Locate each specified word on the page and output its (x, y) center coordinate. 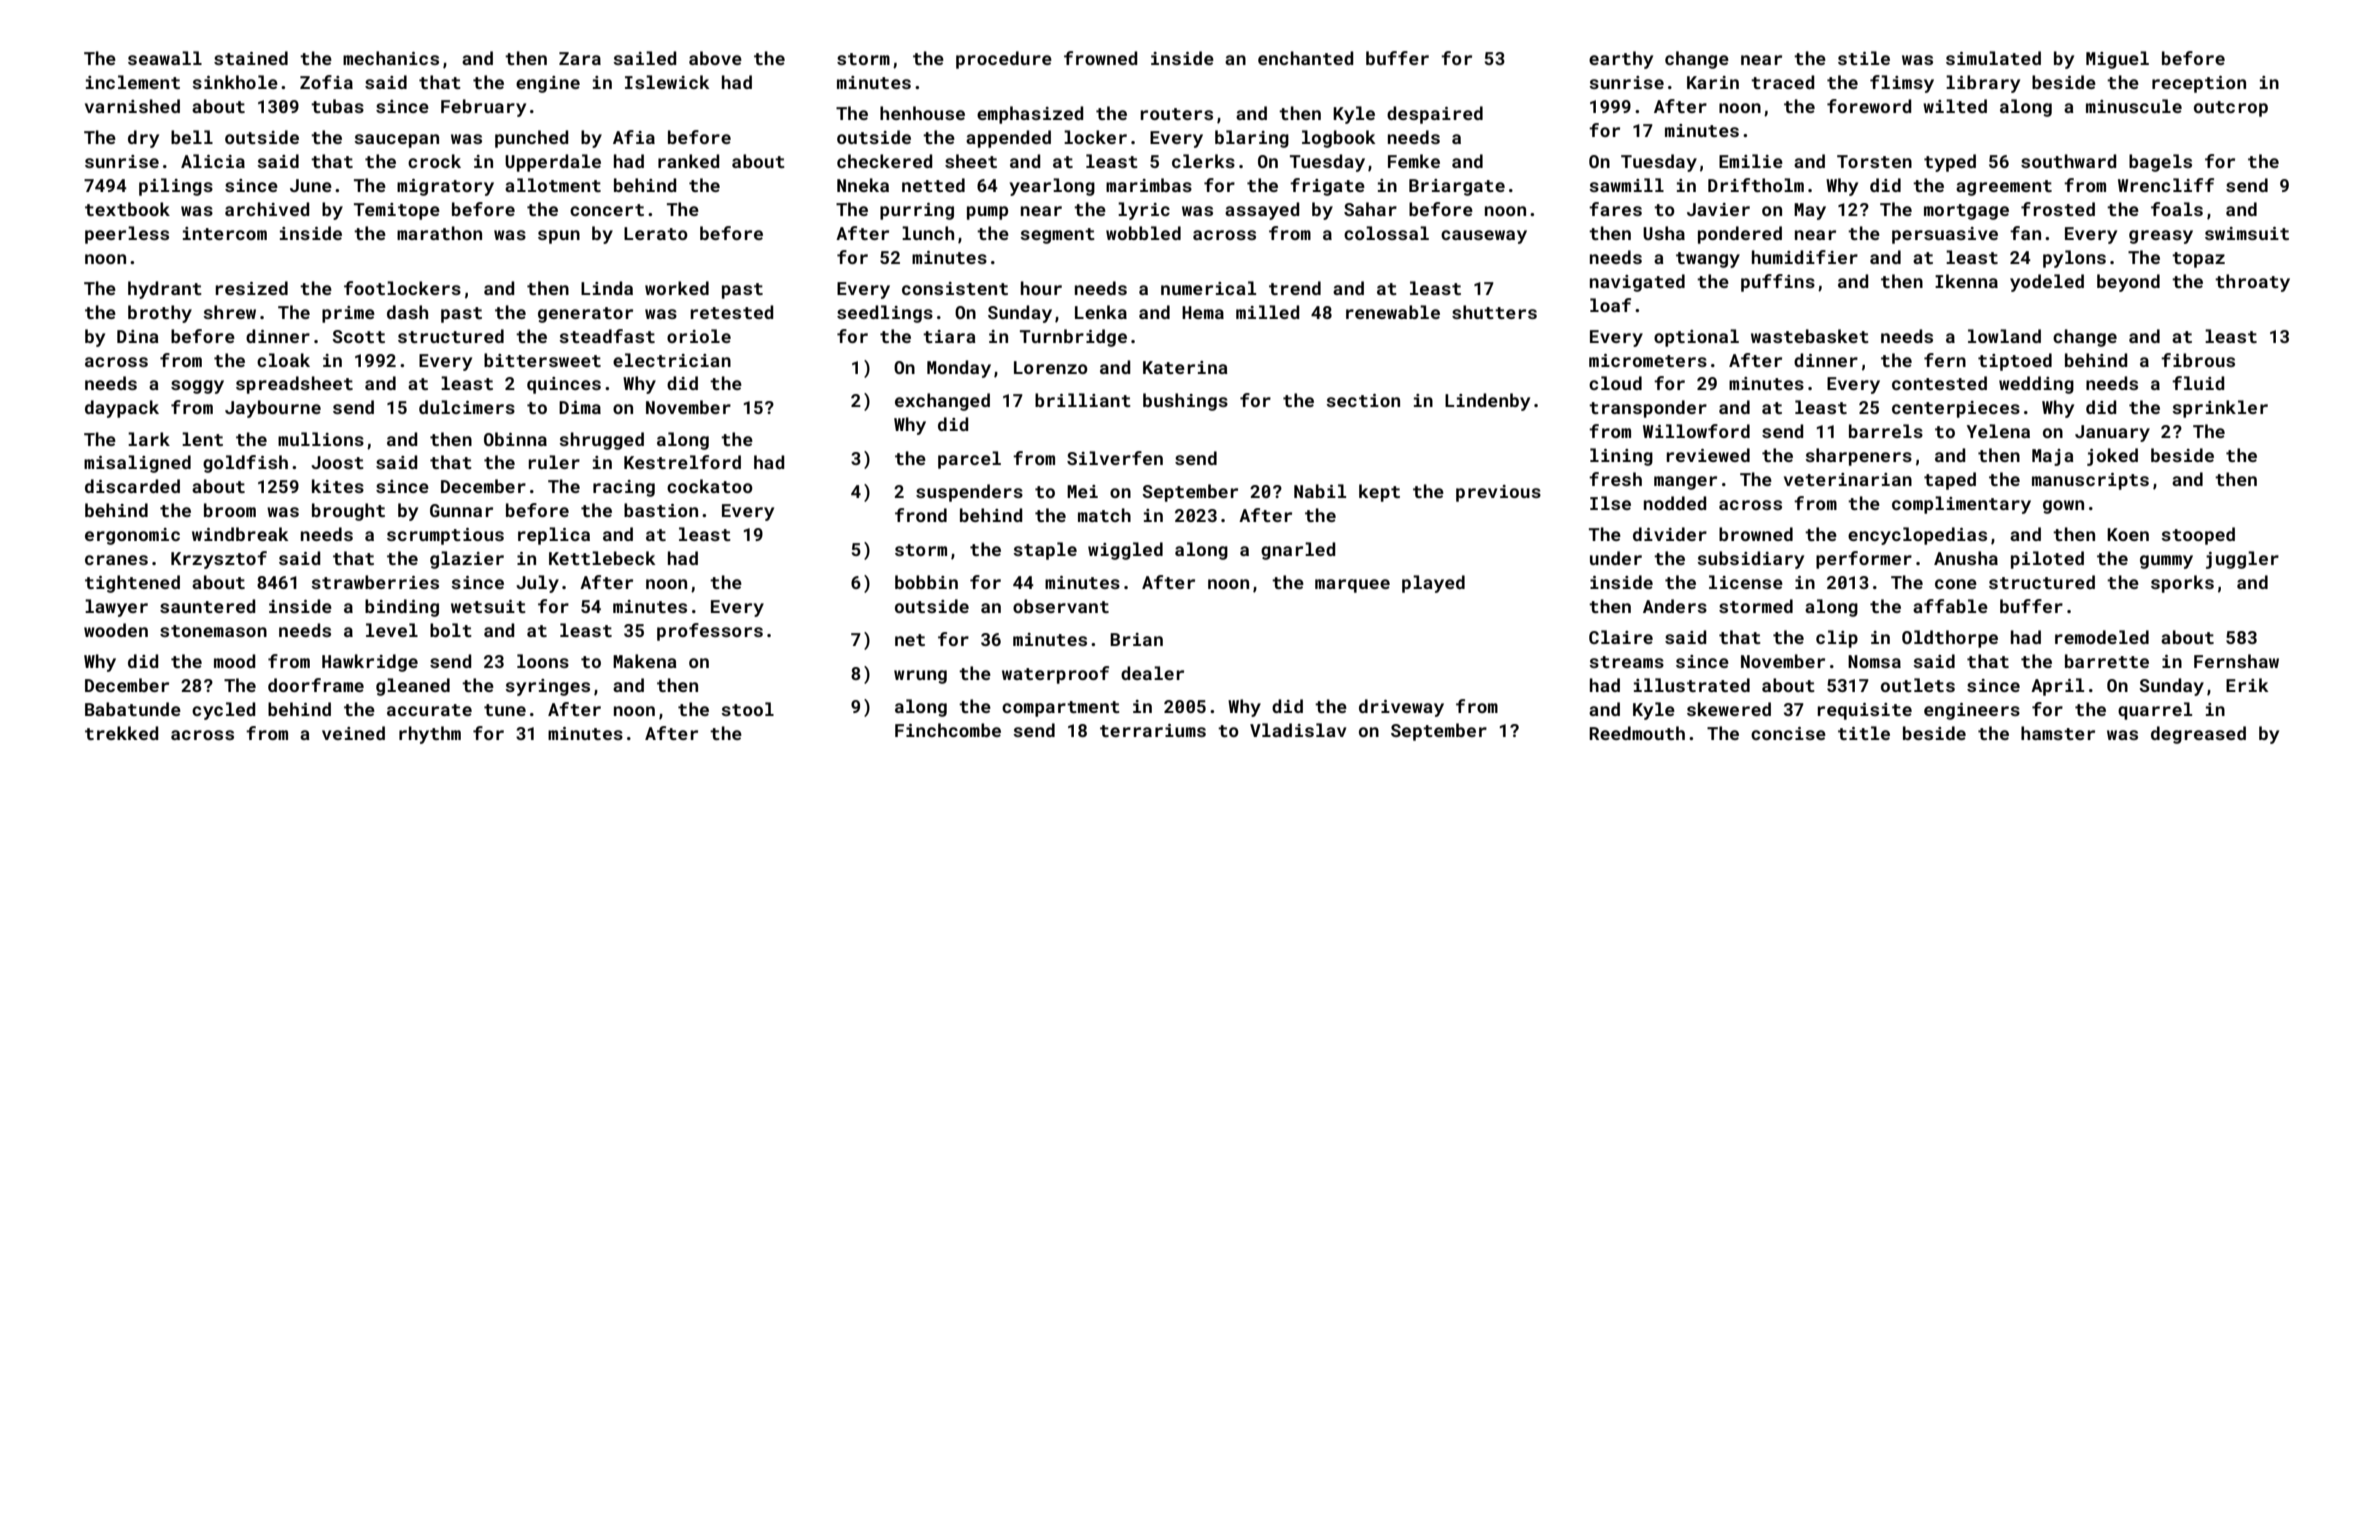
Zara (580, 58)
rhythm (430, 735)
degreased (2198, 735)
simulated (1993, 58)
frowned (1101, 58)
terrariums (1153, 730)
